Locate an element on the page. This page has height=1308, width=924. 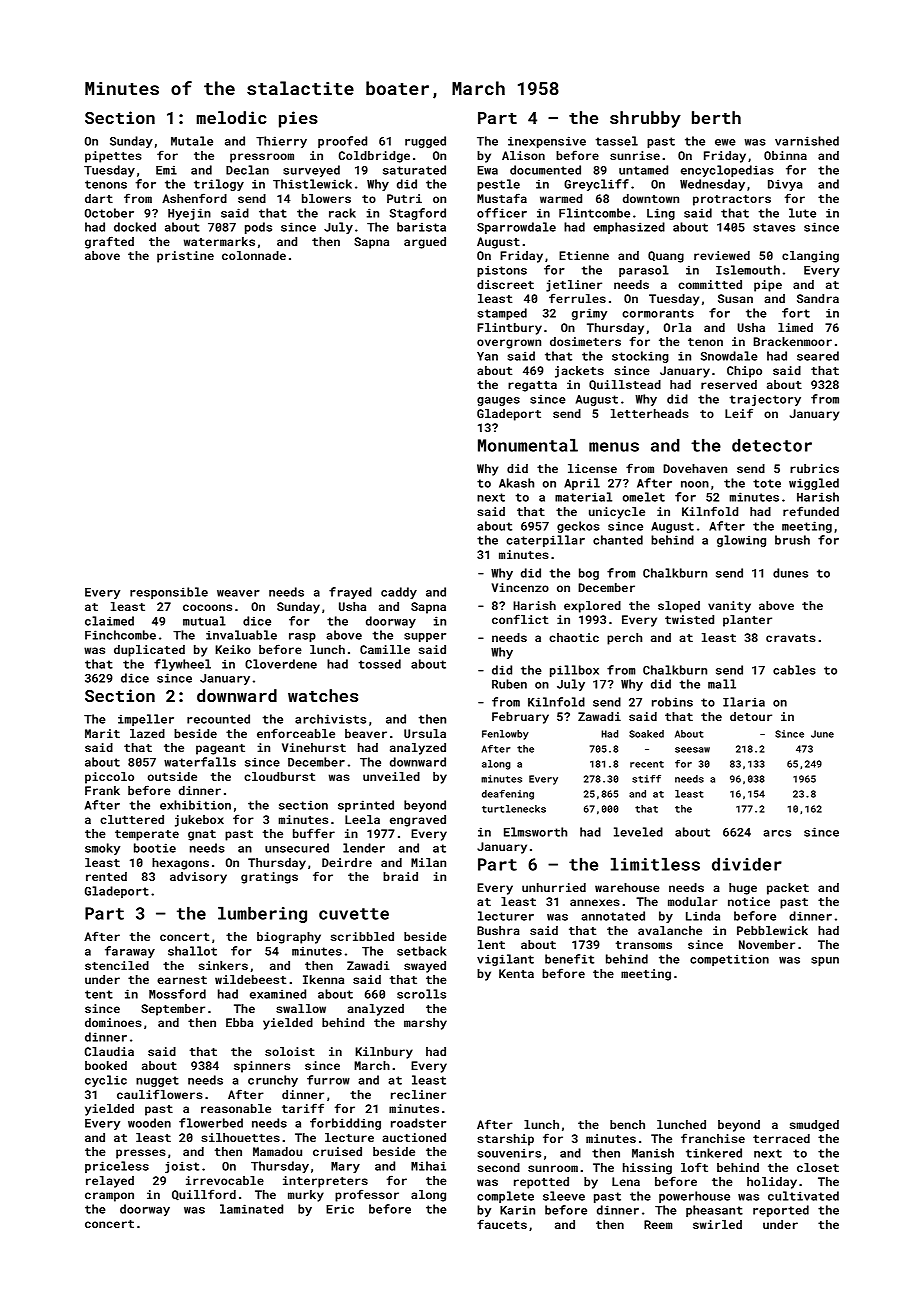
arcs is located at coordinates (777, 833).
